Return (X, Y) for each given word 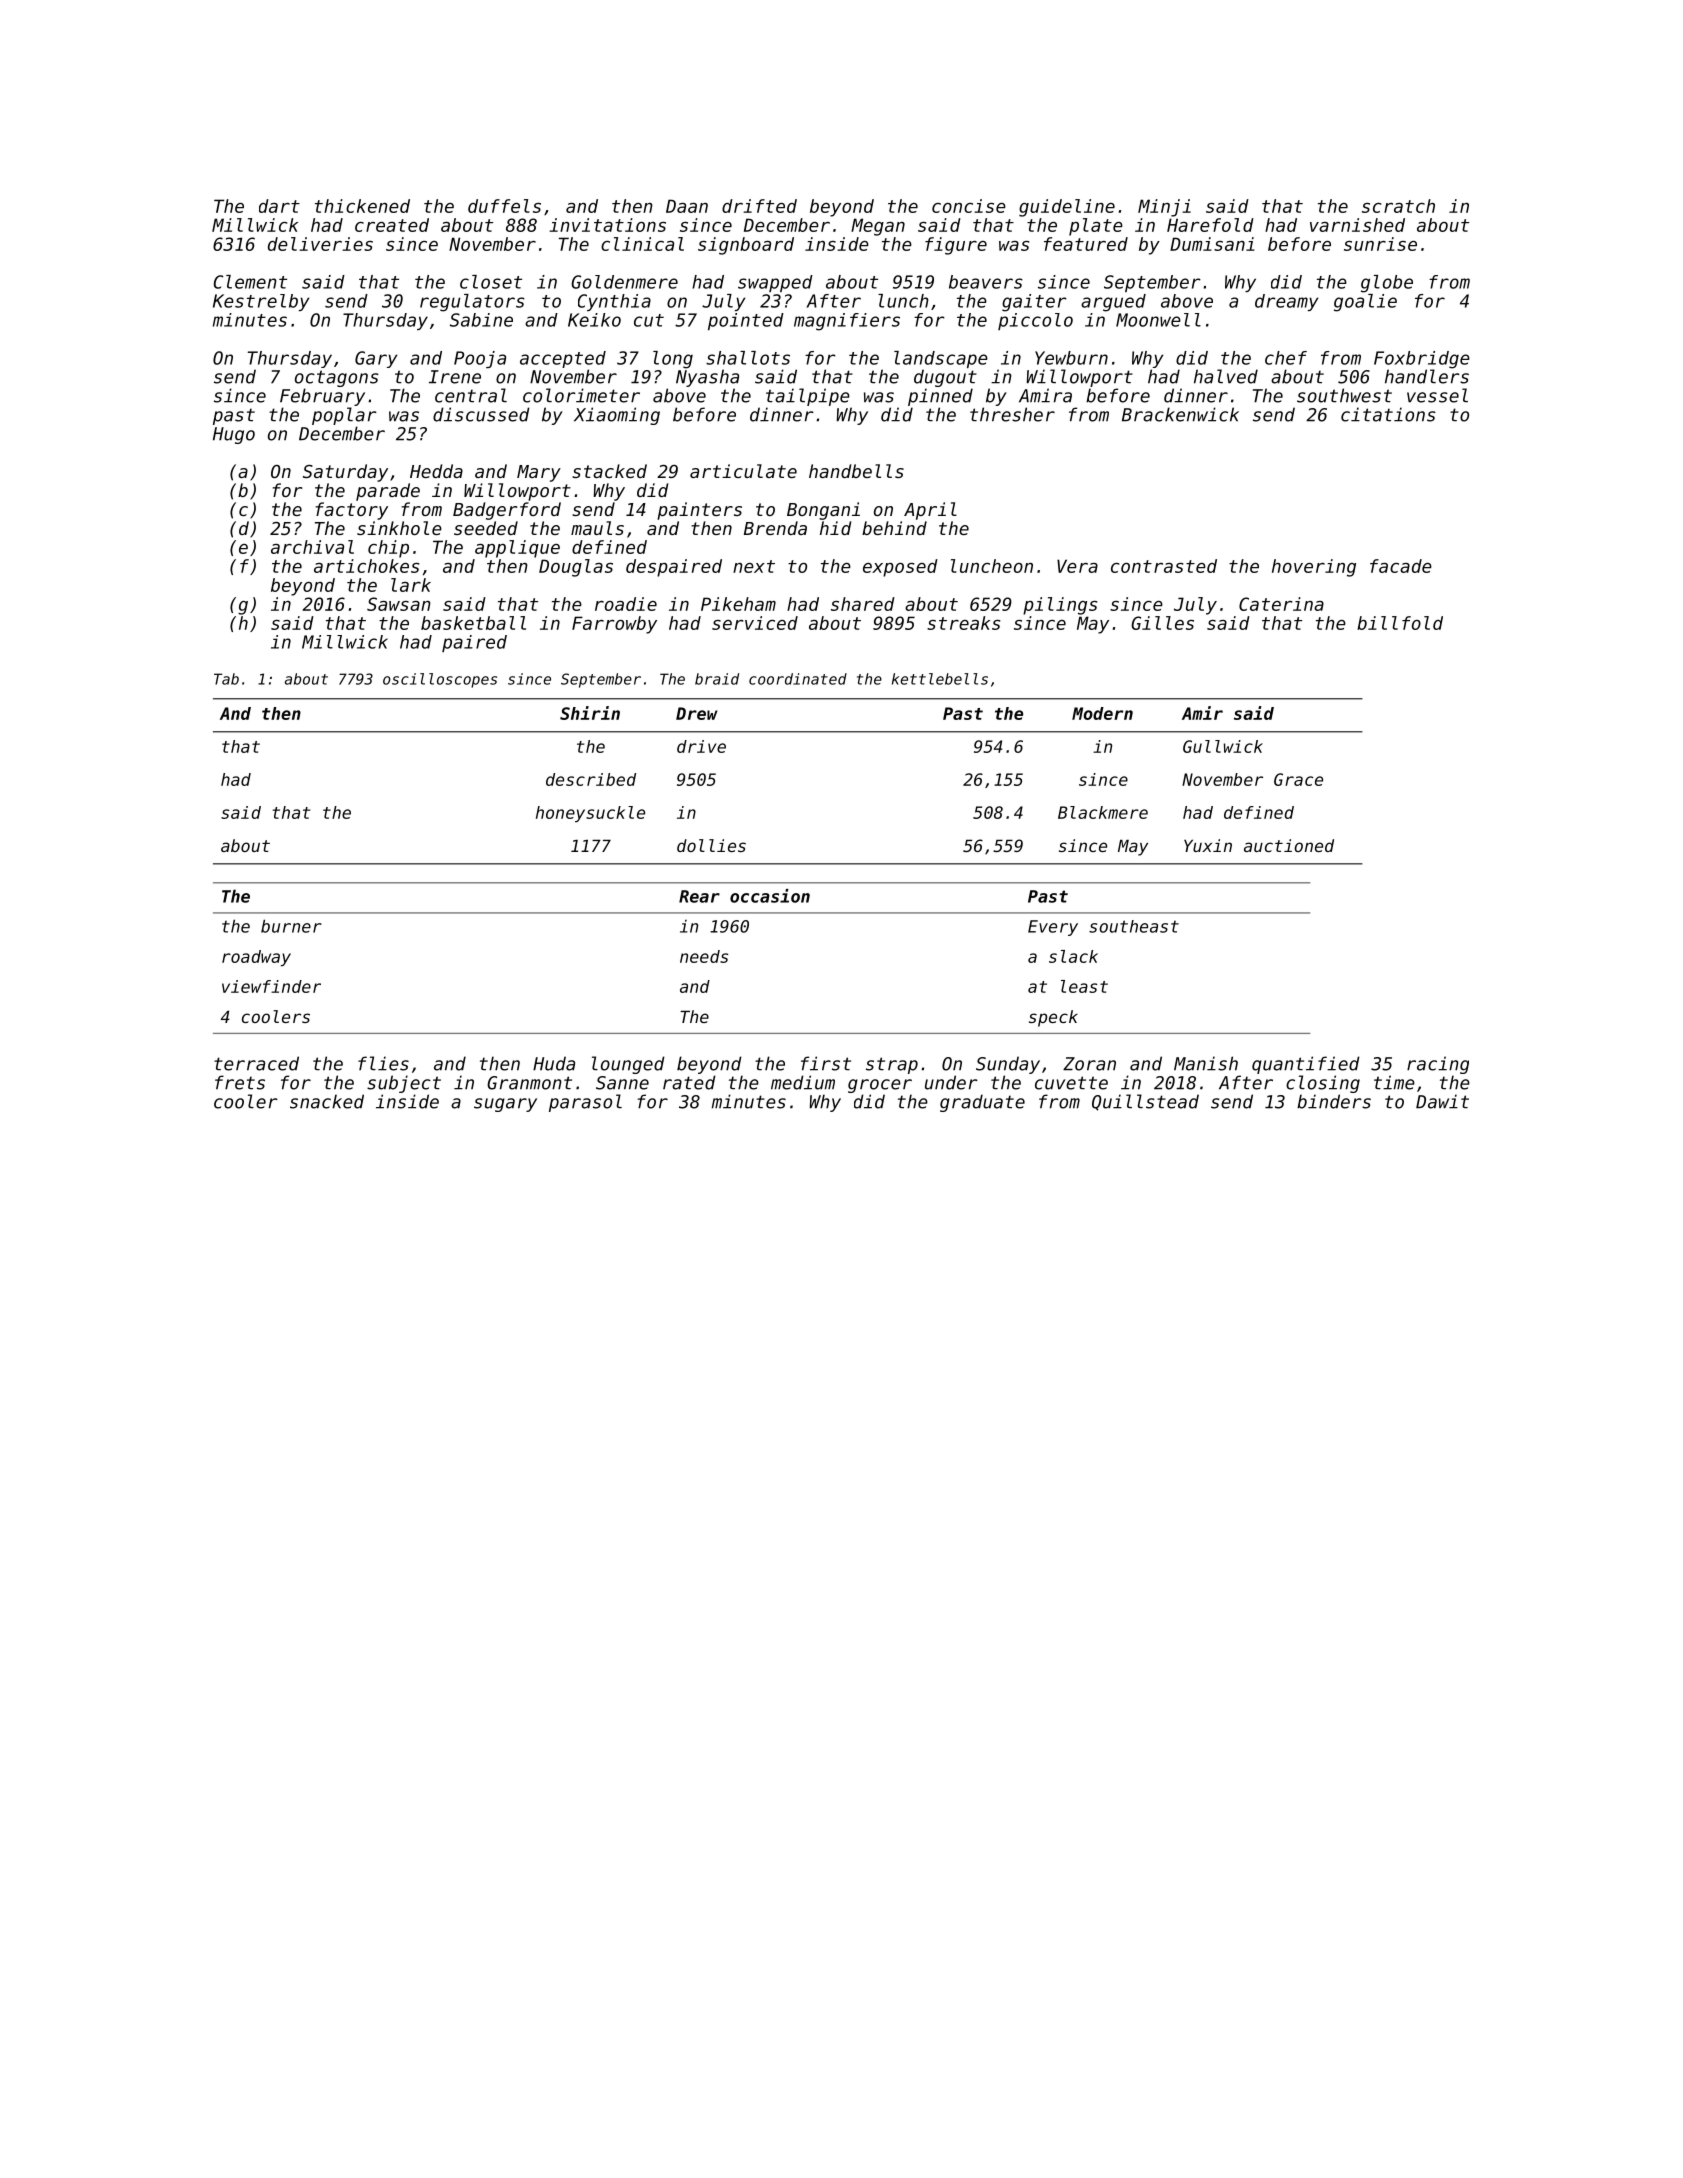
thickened (362, 206)
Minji (1164, 208)
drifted (759, 206)
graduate (982, 1103)
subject (404, 1084)
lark (411, 585)
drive (701, 746)
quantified (1306, 1065)
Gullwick (1223, 746)
